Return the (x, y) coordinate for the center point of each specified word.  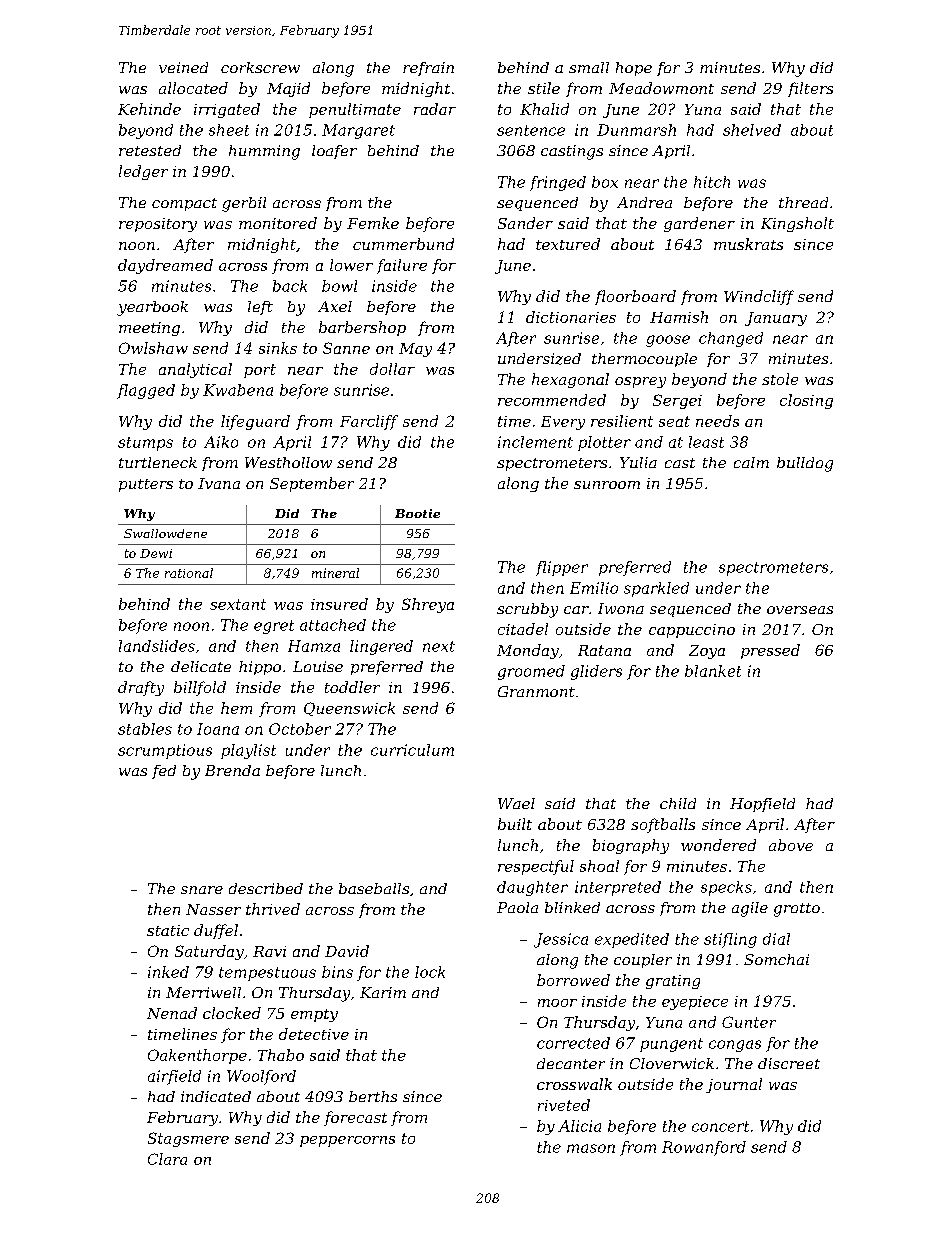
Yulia (638, 462)
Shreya (428, 605)
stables (145, 729)
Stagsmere (188, 1139)
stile (544, 88)
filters (810, 89)
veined (183, 67)
